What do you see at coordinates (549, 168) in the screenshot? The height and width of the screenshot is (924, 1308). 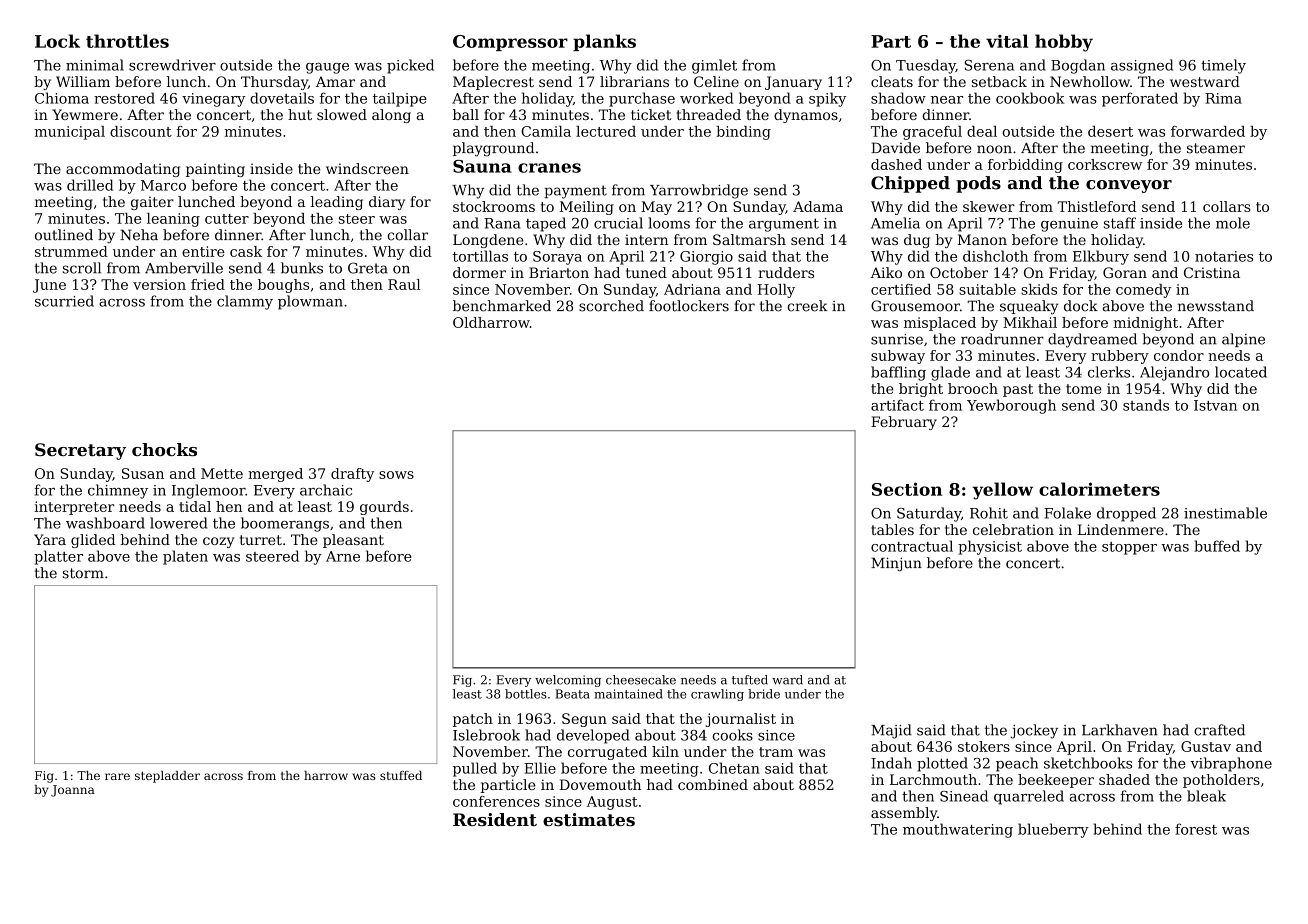 I see `cranes` at bounding box center [549, 168].
